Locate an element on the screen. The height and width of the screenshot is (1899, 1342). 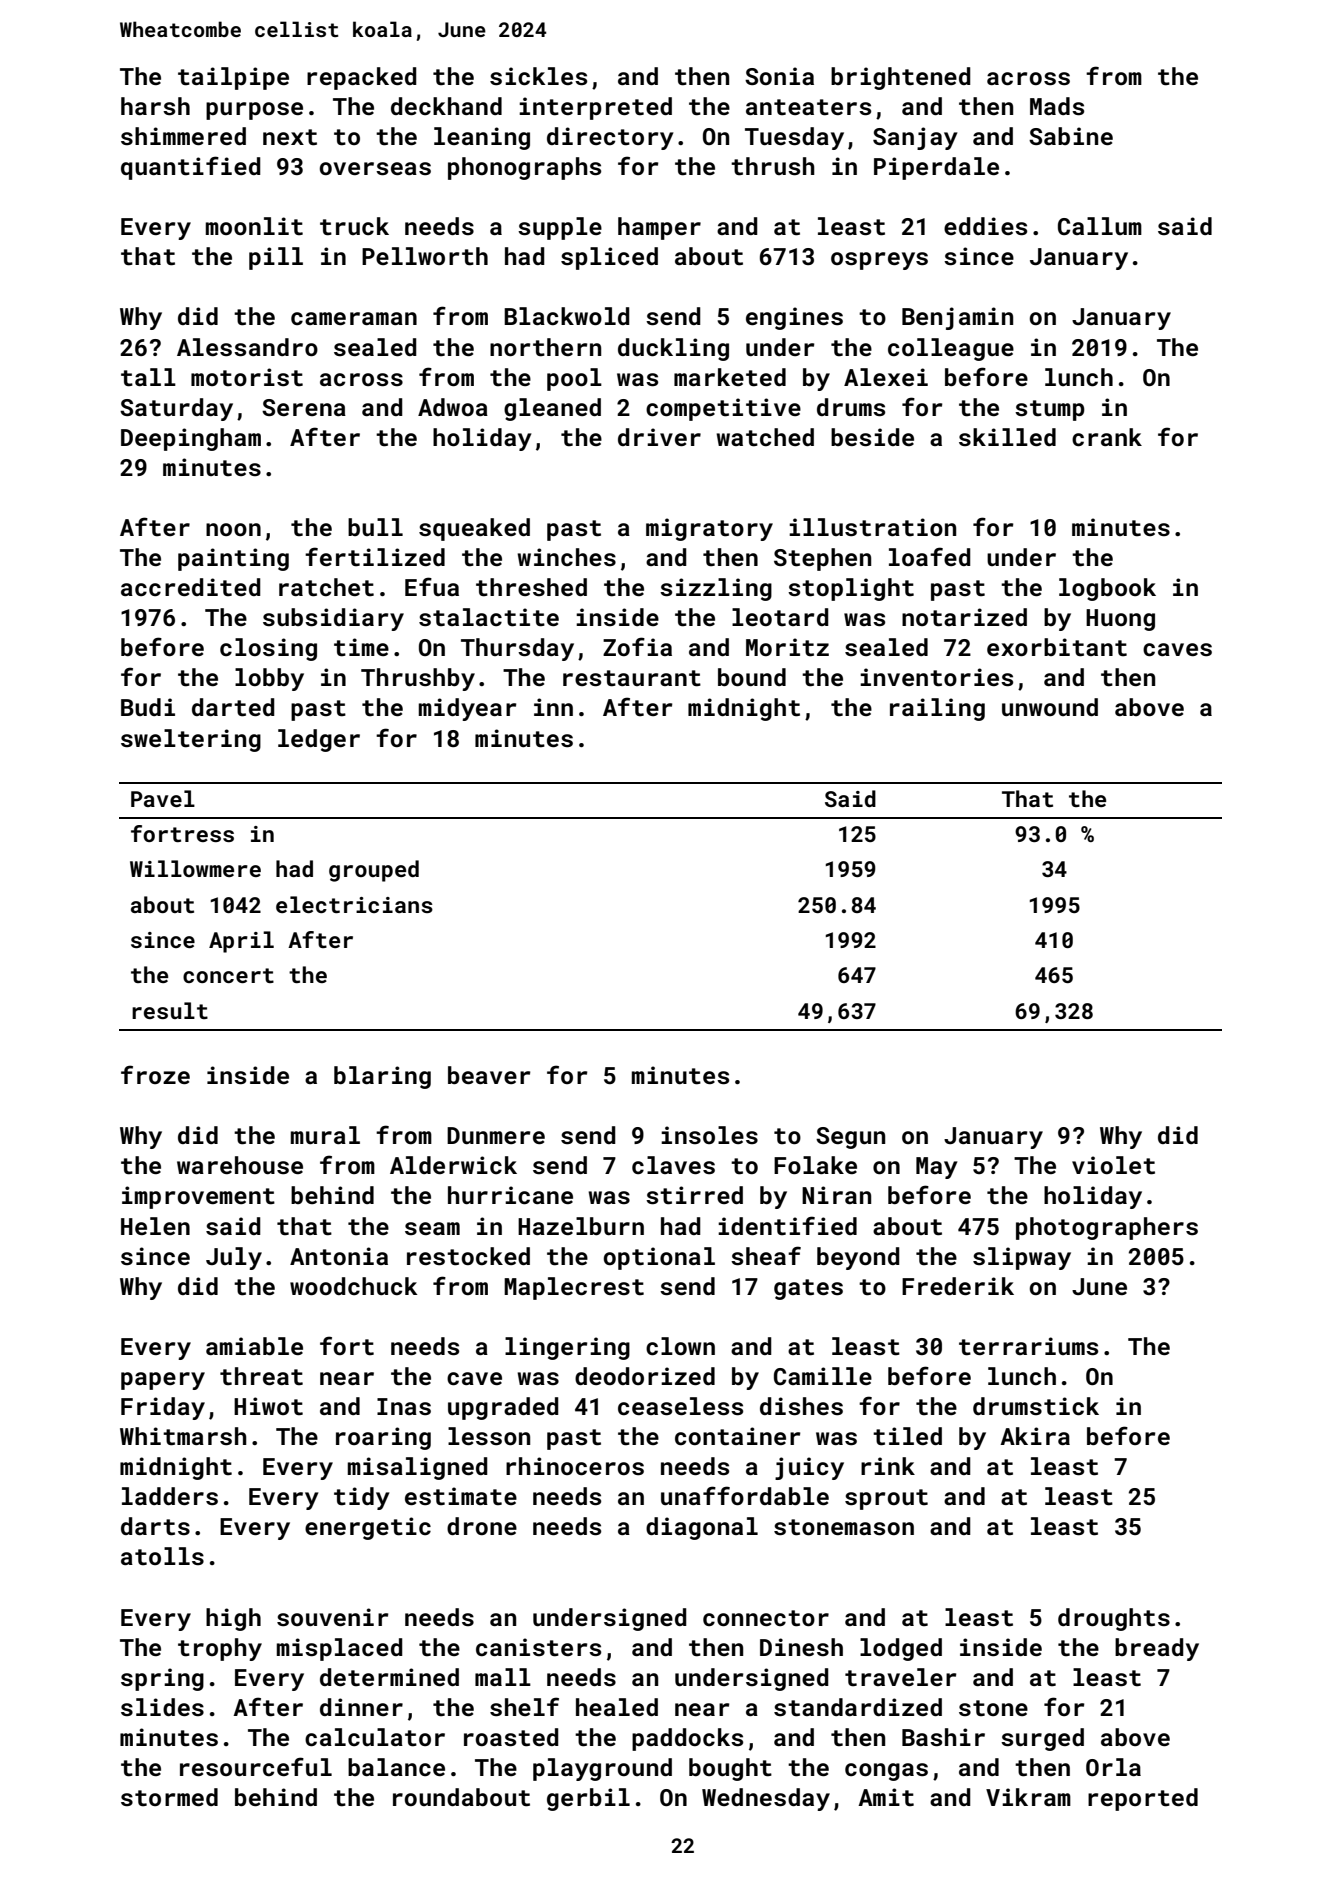
mural is located at coordinates (325, 1135).
